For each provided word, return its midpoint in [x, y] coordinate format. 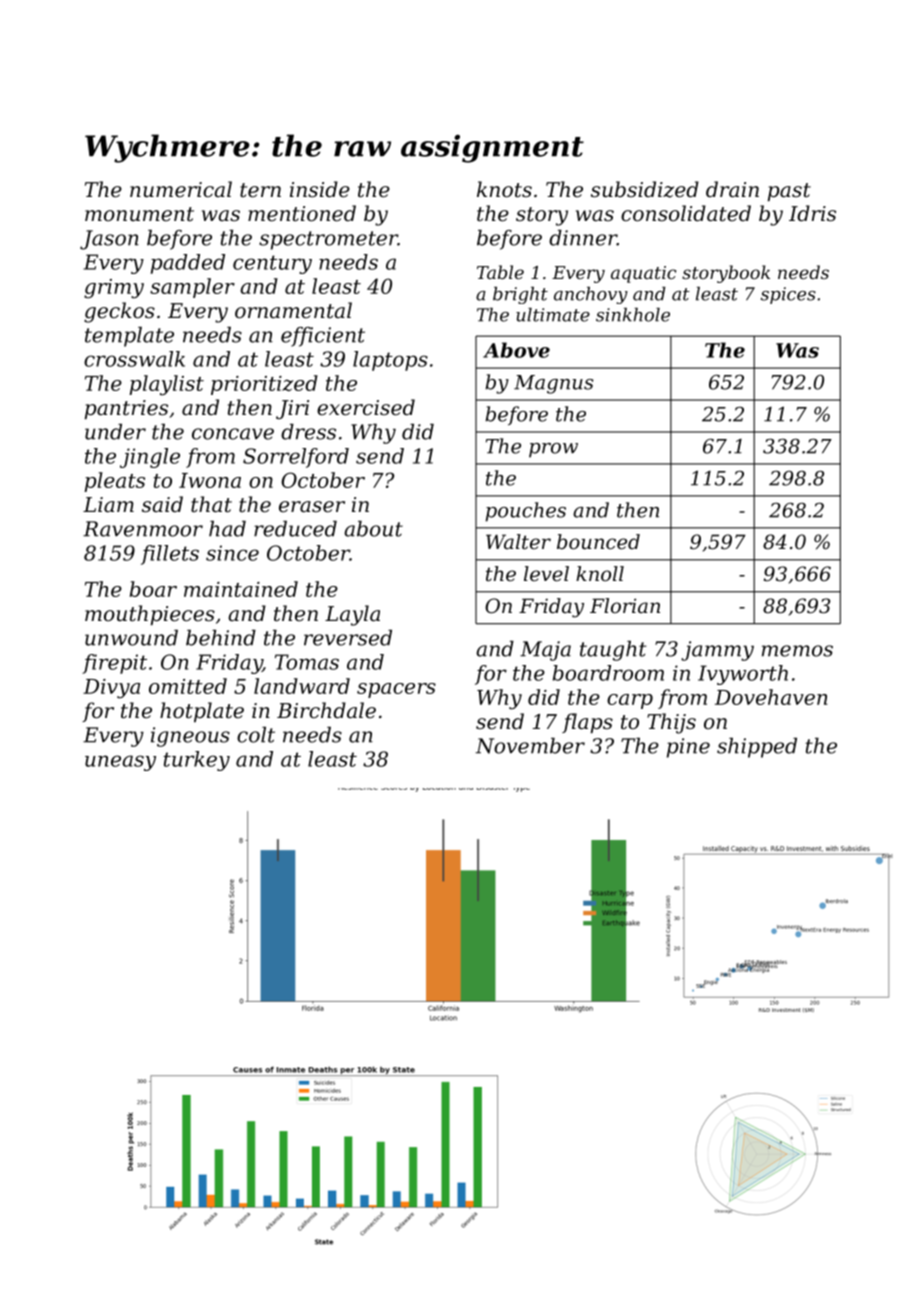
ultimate [553, 315]
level [546, 574]
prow [553, 450]
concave [233, 434]
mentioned [302, 213]
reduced [295, 529]
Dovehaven [771, 697]
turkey [196, 761]
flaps [587, 723]
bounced [598, 542]
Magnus [553, 384]
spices [788, 295]
